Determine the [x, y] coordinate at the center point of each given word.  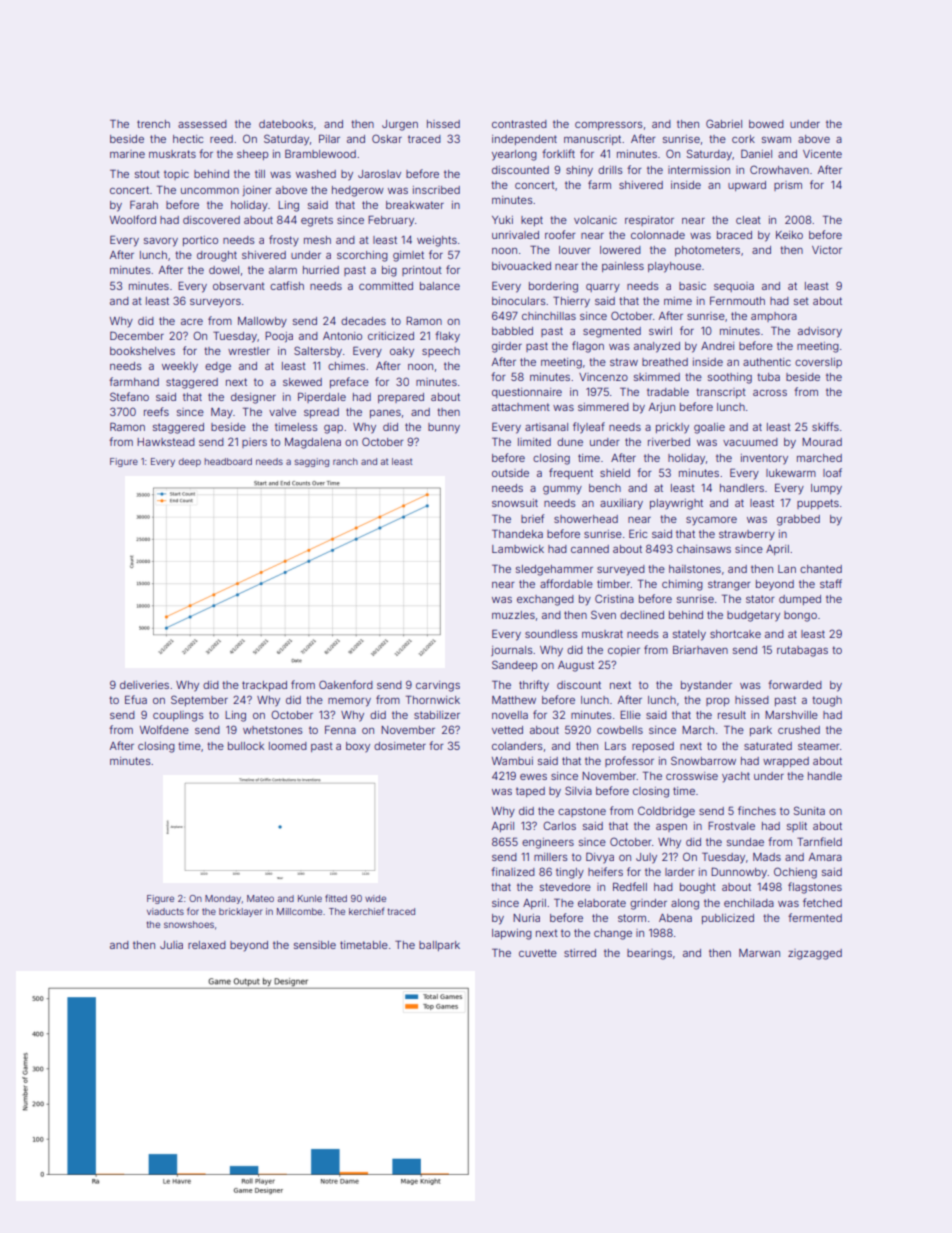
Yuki [502, 220]
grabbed [798, 520]
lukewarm [791, 473]
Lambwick [518, 549]
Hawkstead [166, 442]
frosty [284, 241]
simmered [603, 407]
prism [788, 186]
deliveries [144, 685]
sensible [315, 945]
